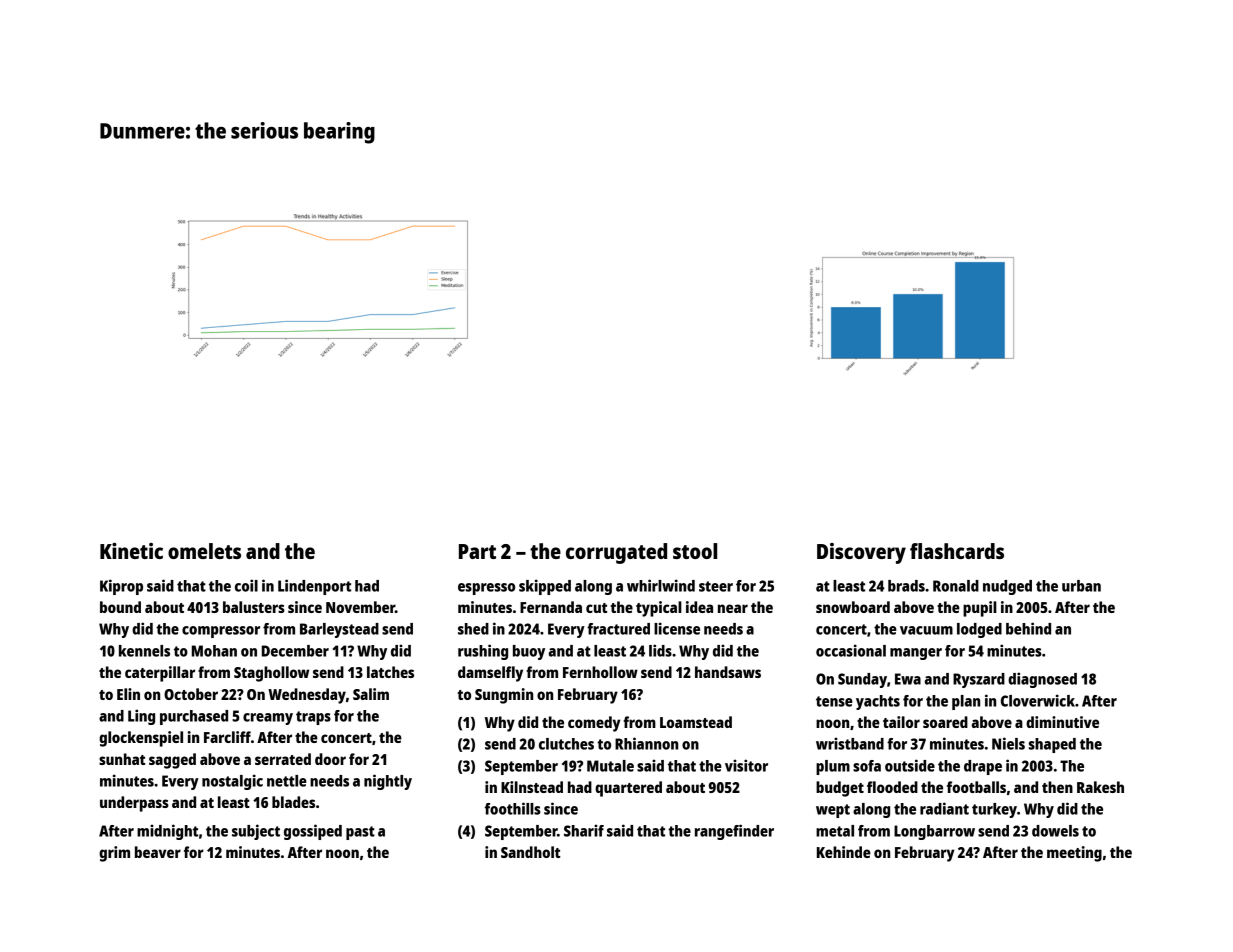  I want to click on Part, so click(477, 551).
